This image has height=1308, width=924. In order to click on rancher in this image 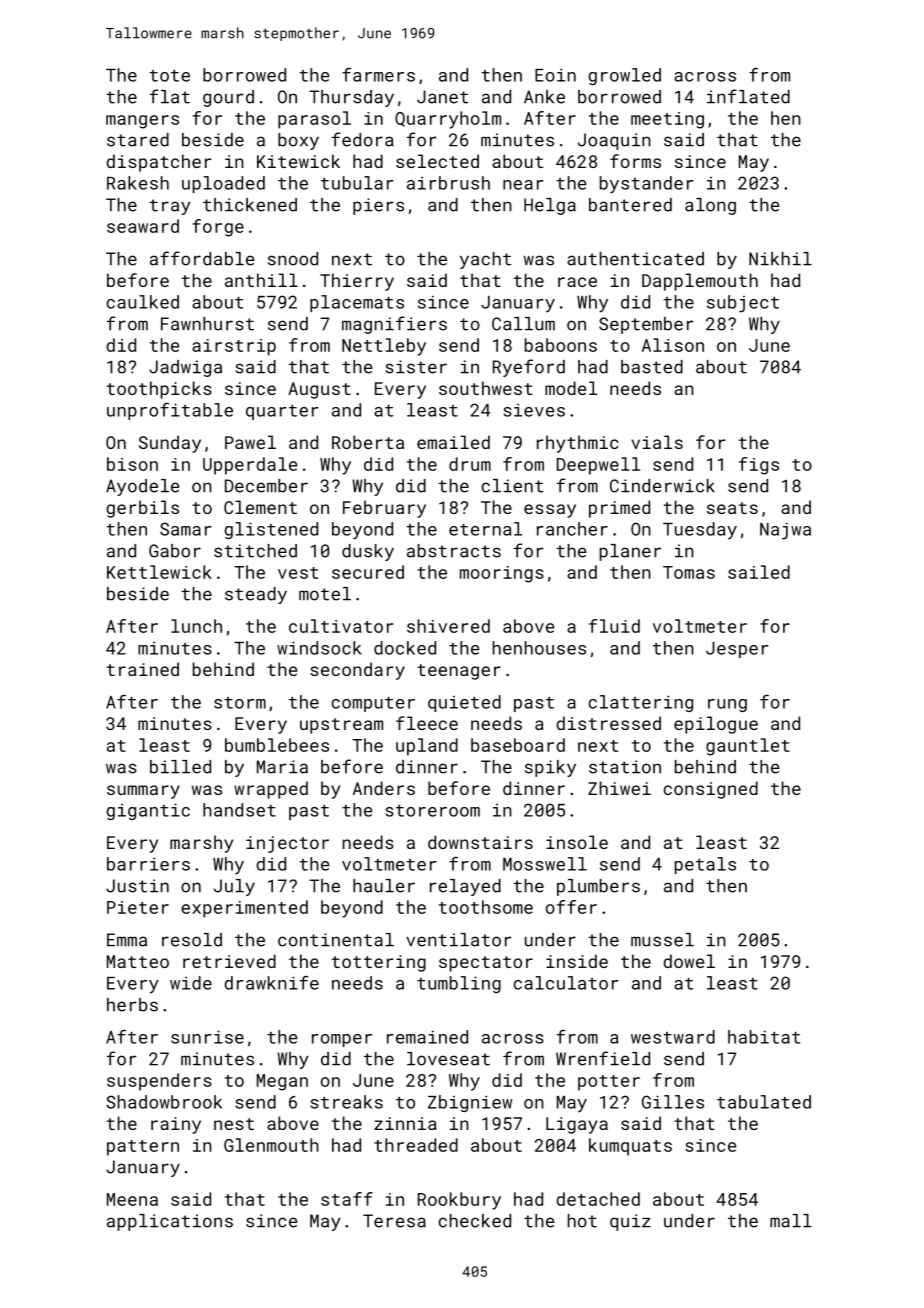, I will do `click(572, 529)`.
